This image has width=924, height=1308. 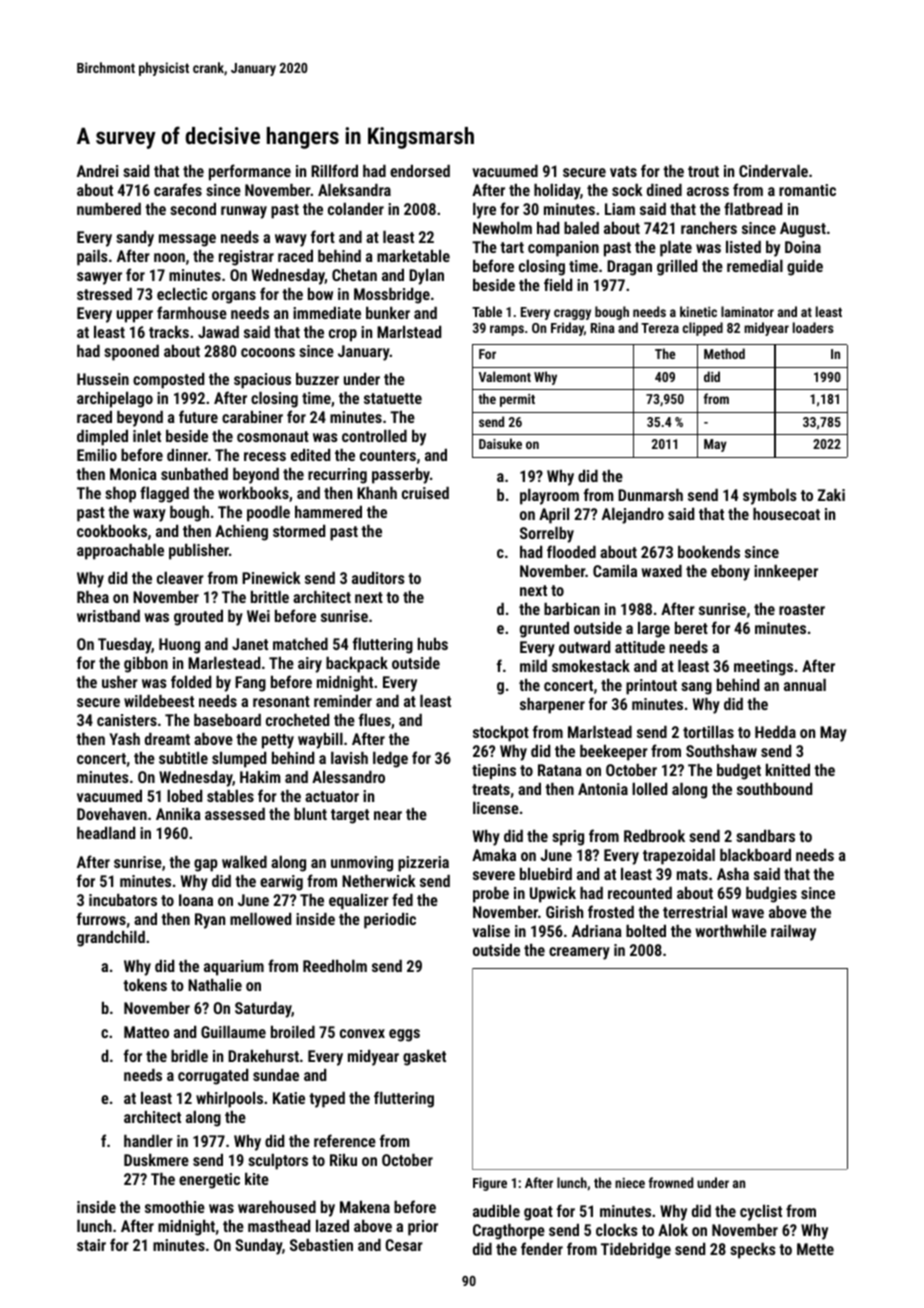 What do you see at coordinates (709, 551) in the image?
I see `bookends` at bounding box center [709, 551].
